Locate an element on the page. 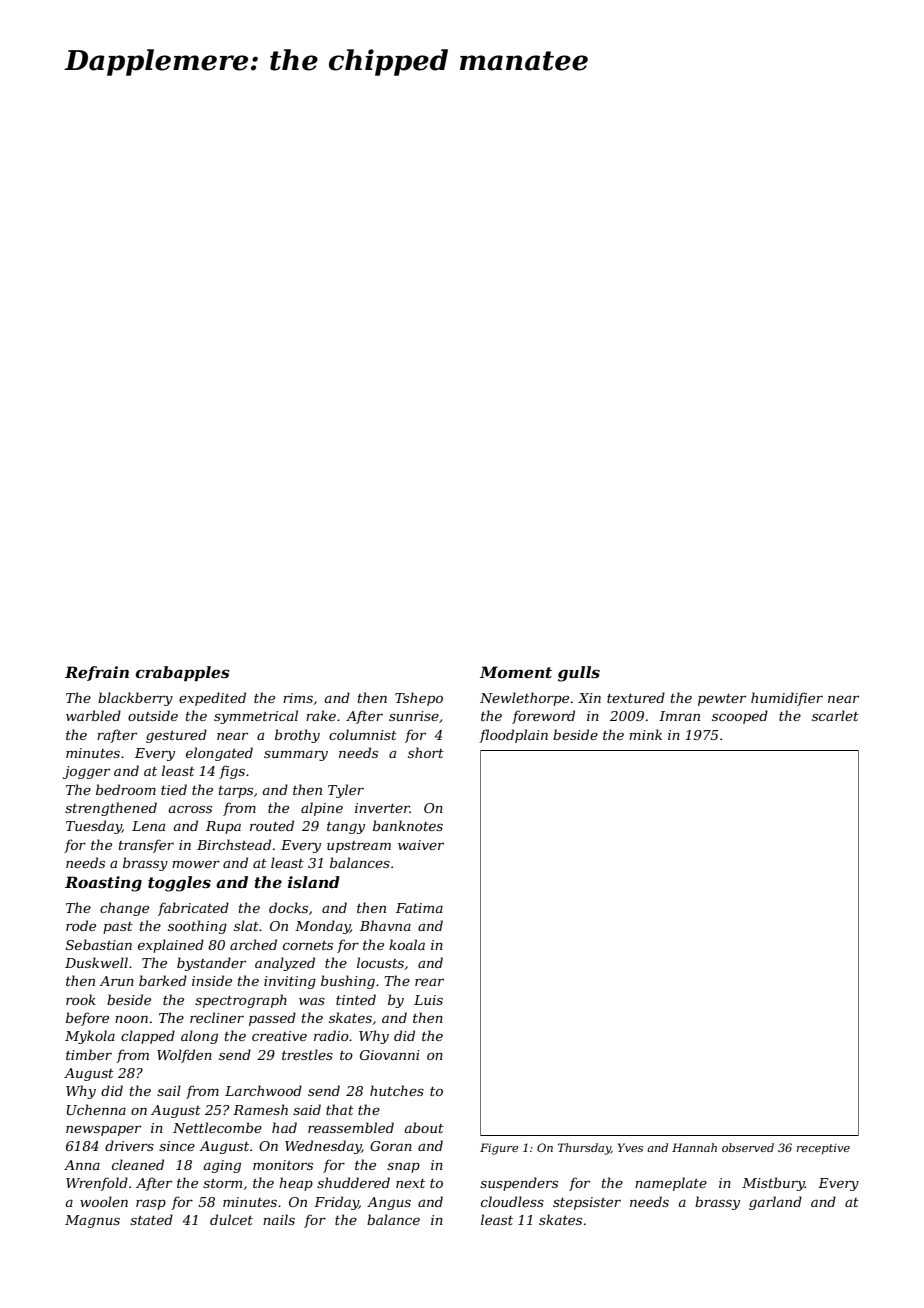 Image resolution: width=924 pixels, height=1308 pixels. koala is located at coordinates (407, 944).
